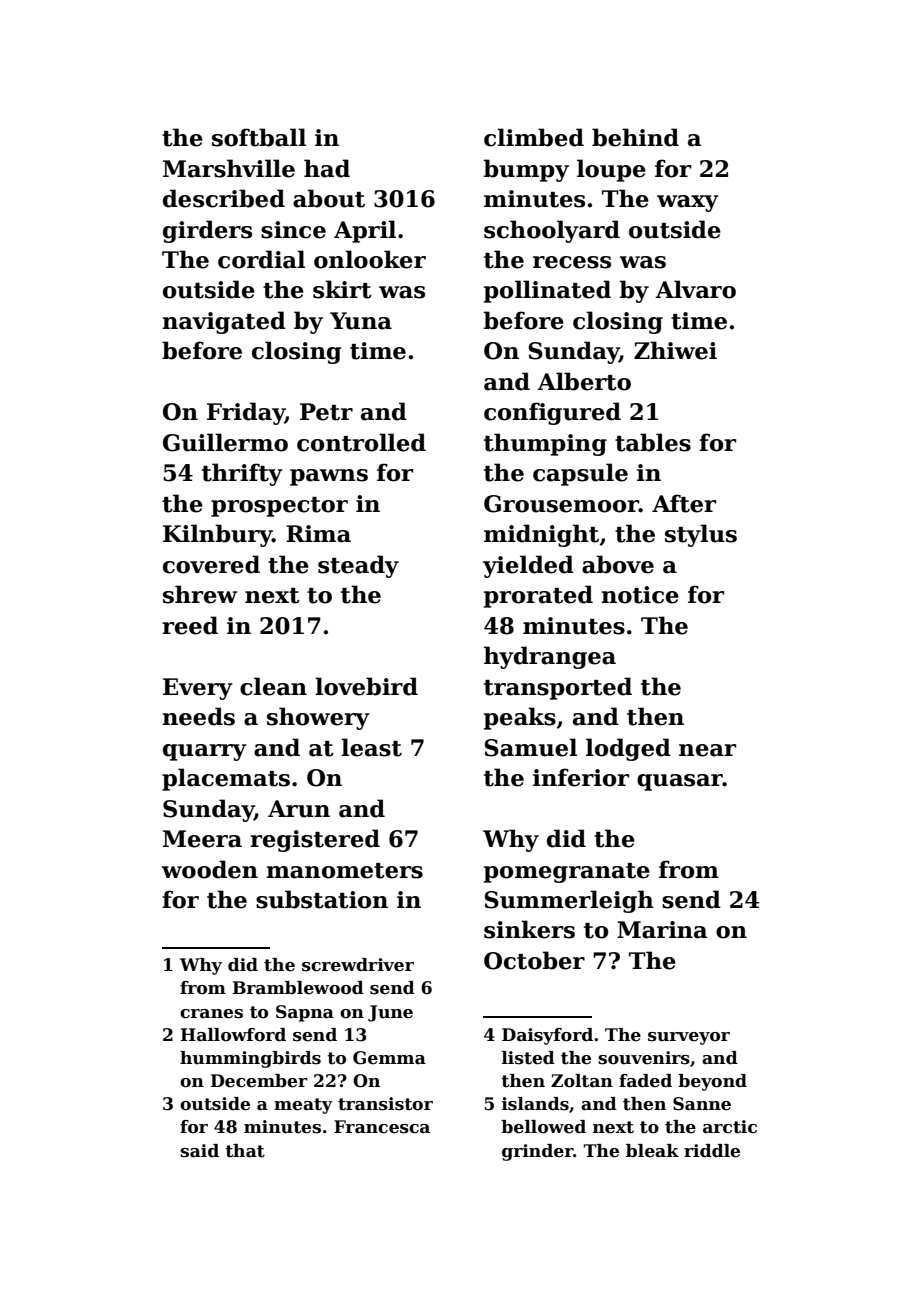  I want to click on Alvaro, so click(695, 289).
